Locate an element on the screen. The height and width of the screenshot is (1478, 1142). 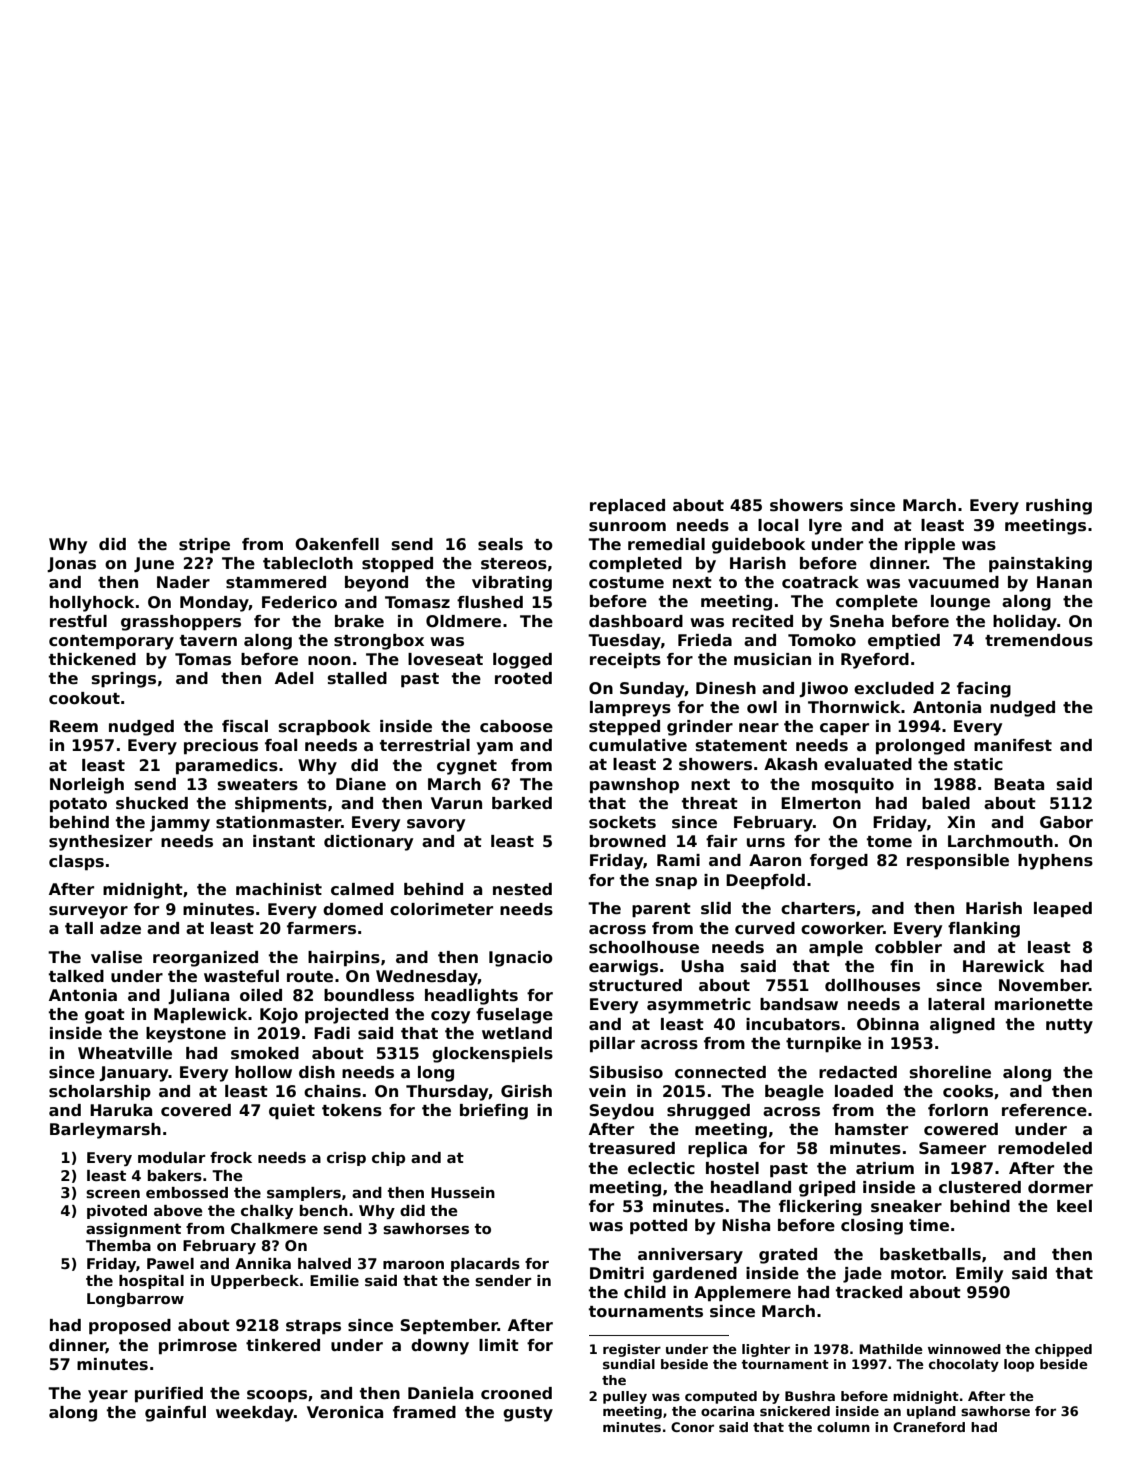
tavern is located at coordinates (208, 641).
